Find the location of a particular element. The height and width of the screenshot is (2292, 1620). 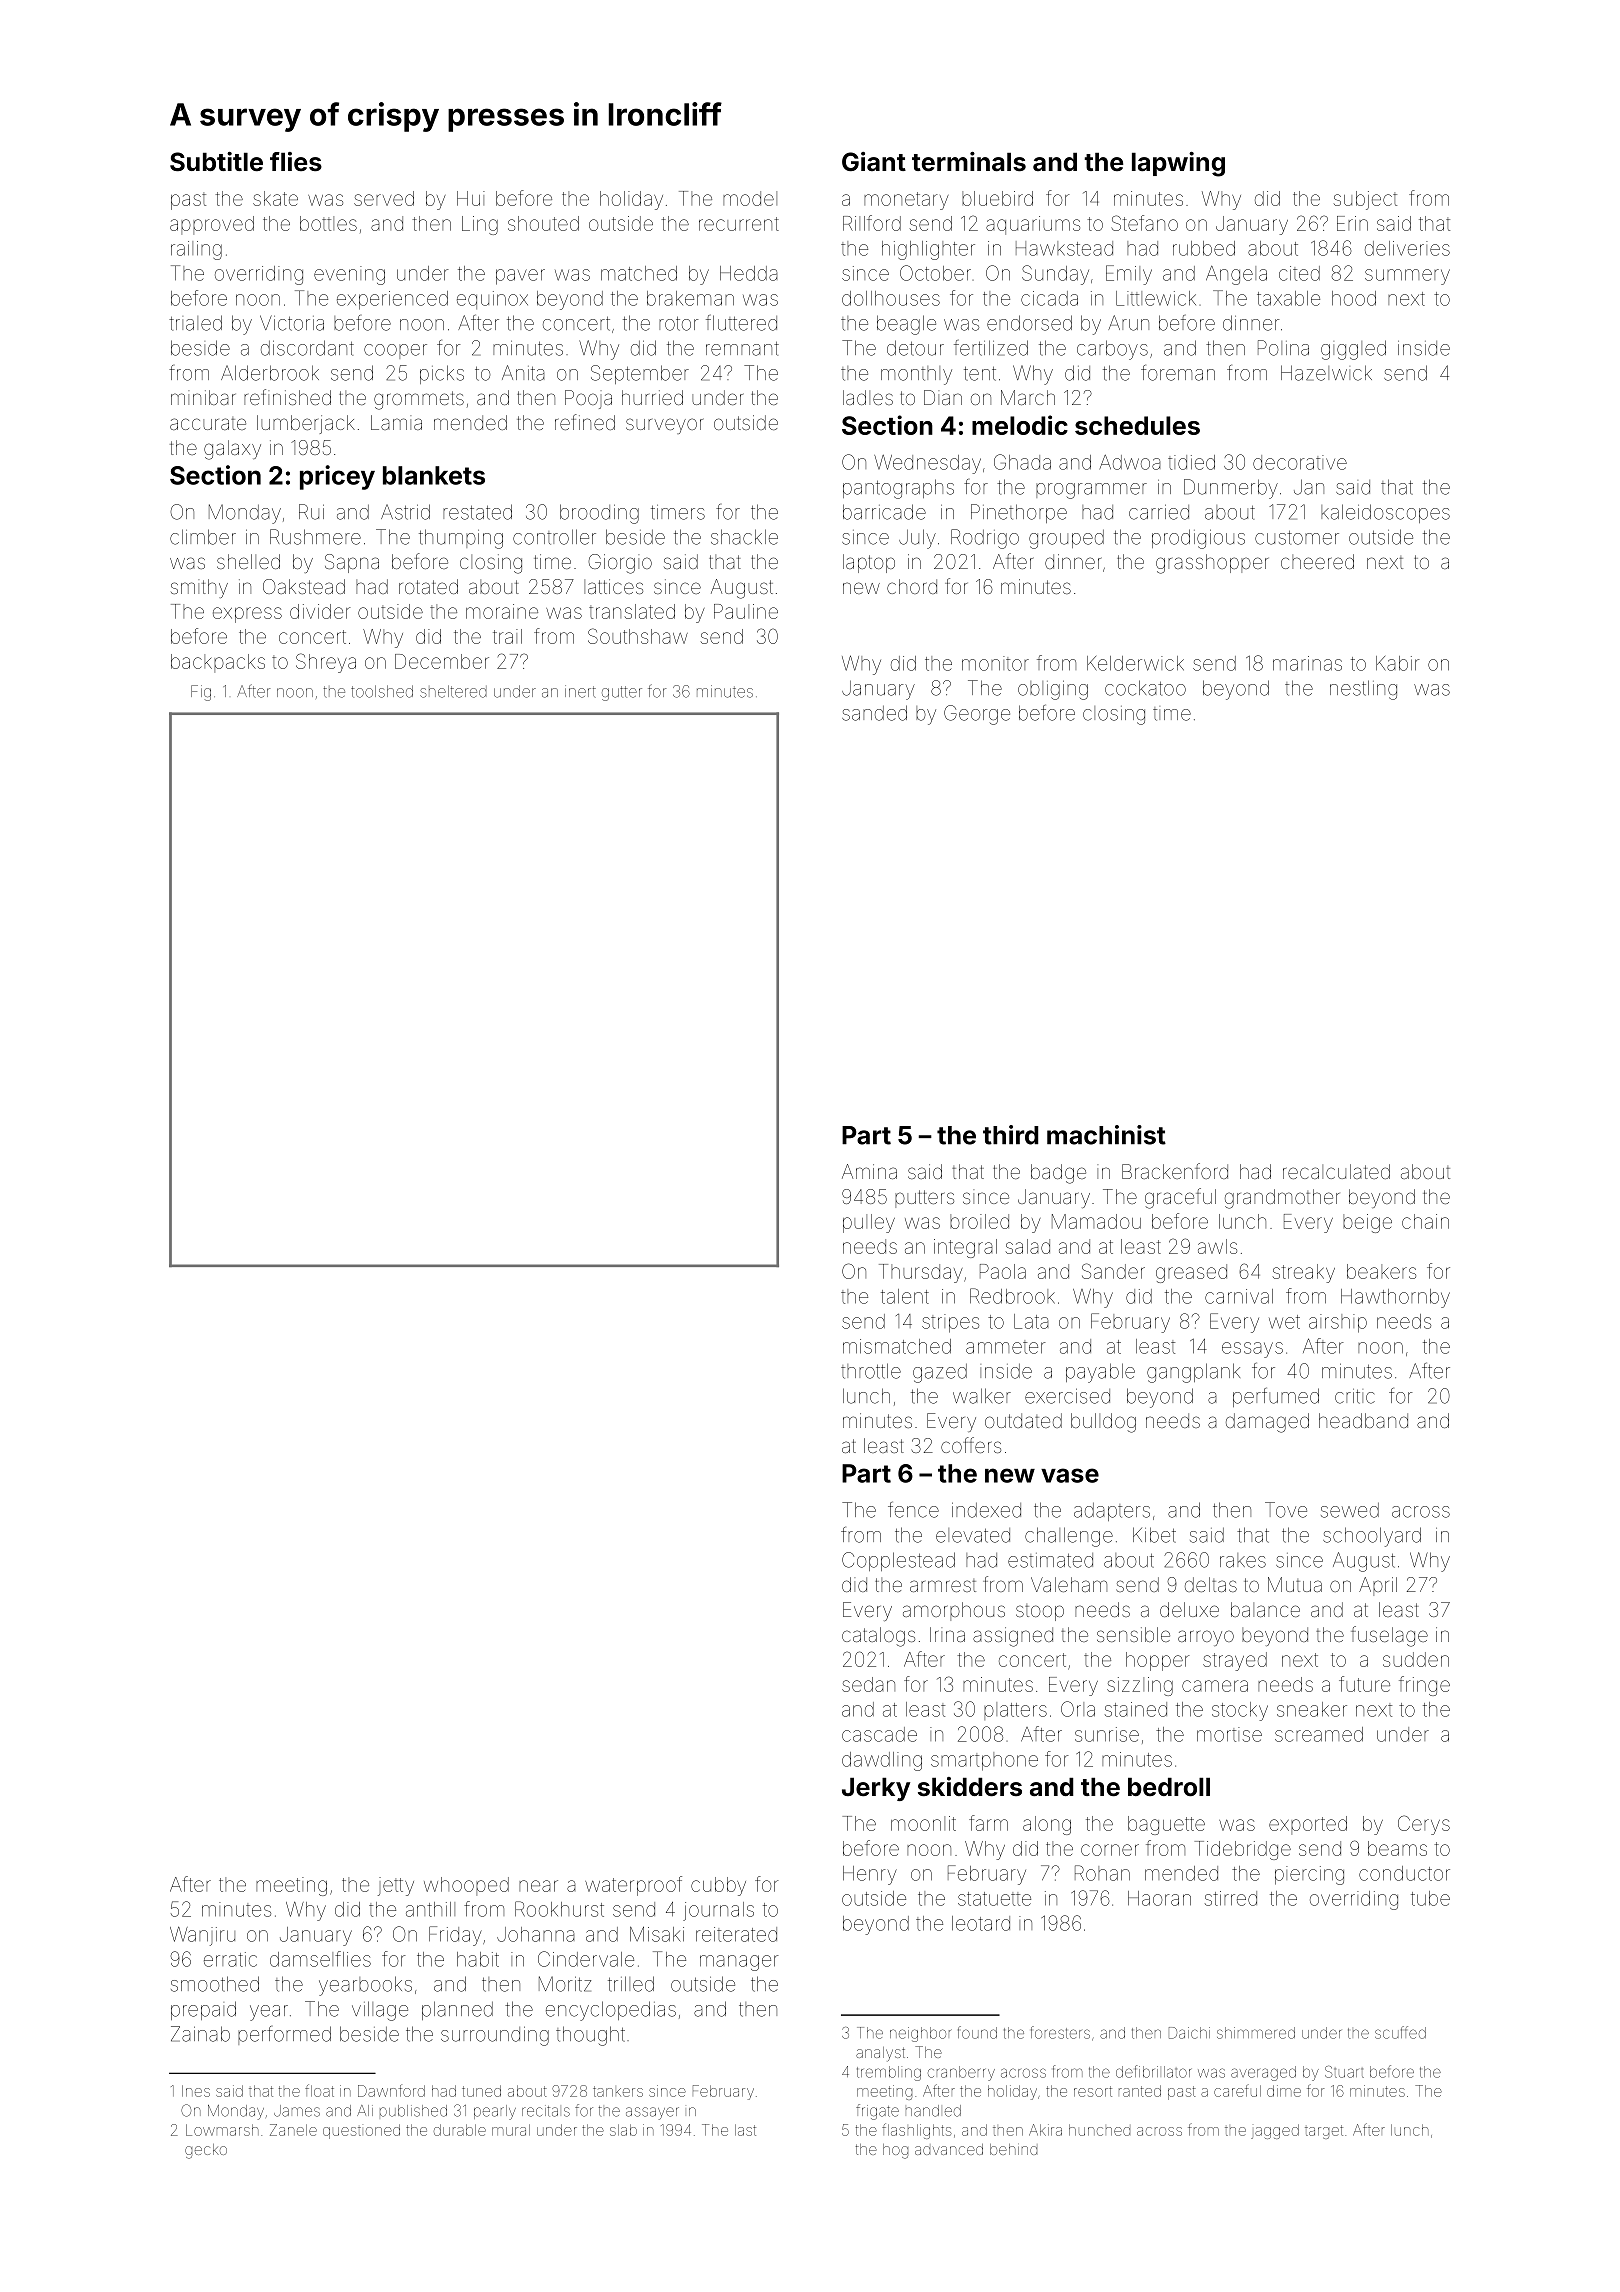

ammeter is located at coordinates (1006, 1347).
